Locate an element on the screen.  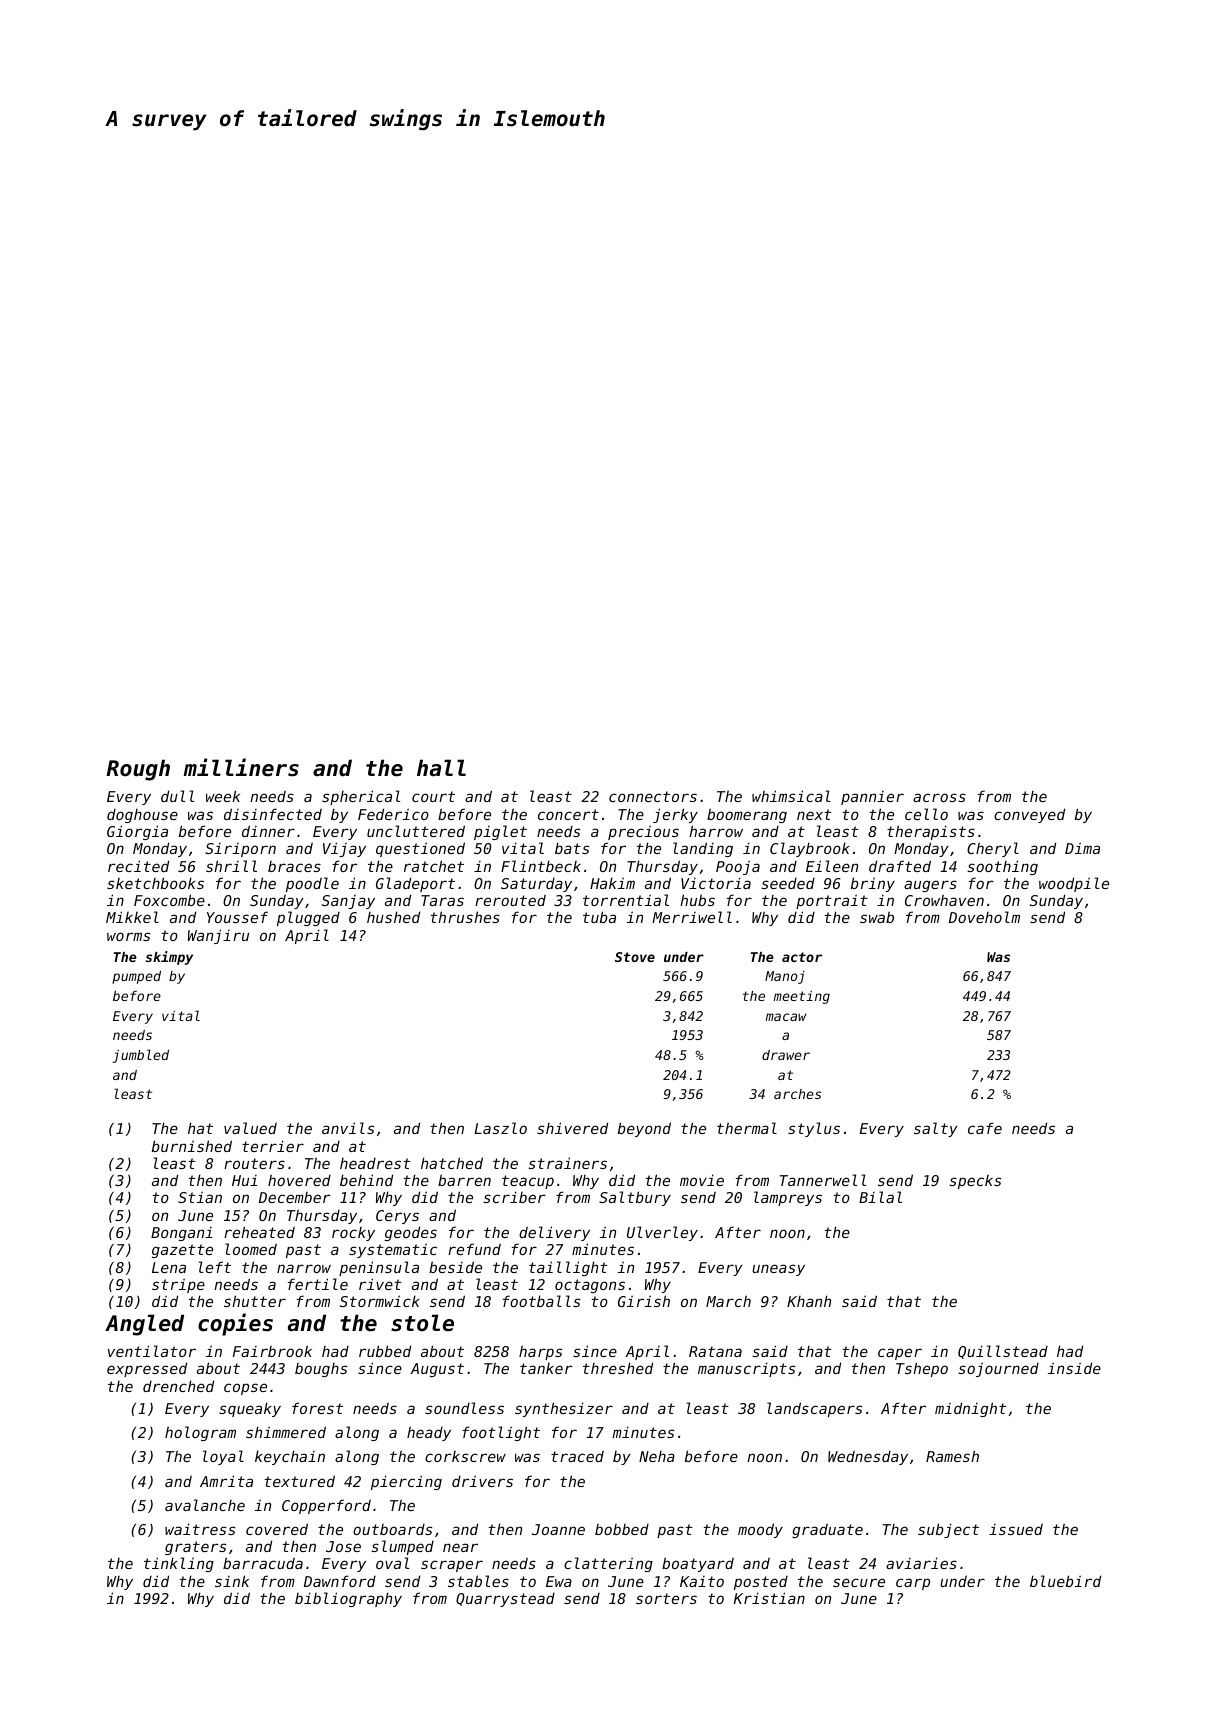
tinkling is located at coordinates (179, 1564).
